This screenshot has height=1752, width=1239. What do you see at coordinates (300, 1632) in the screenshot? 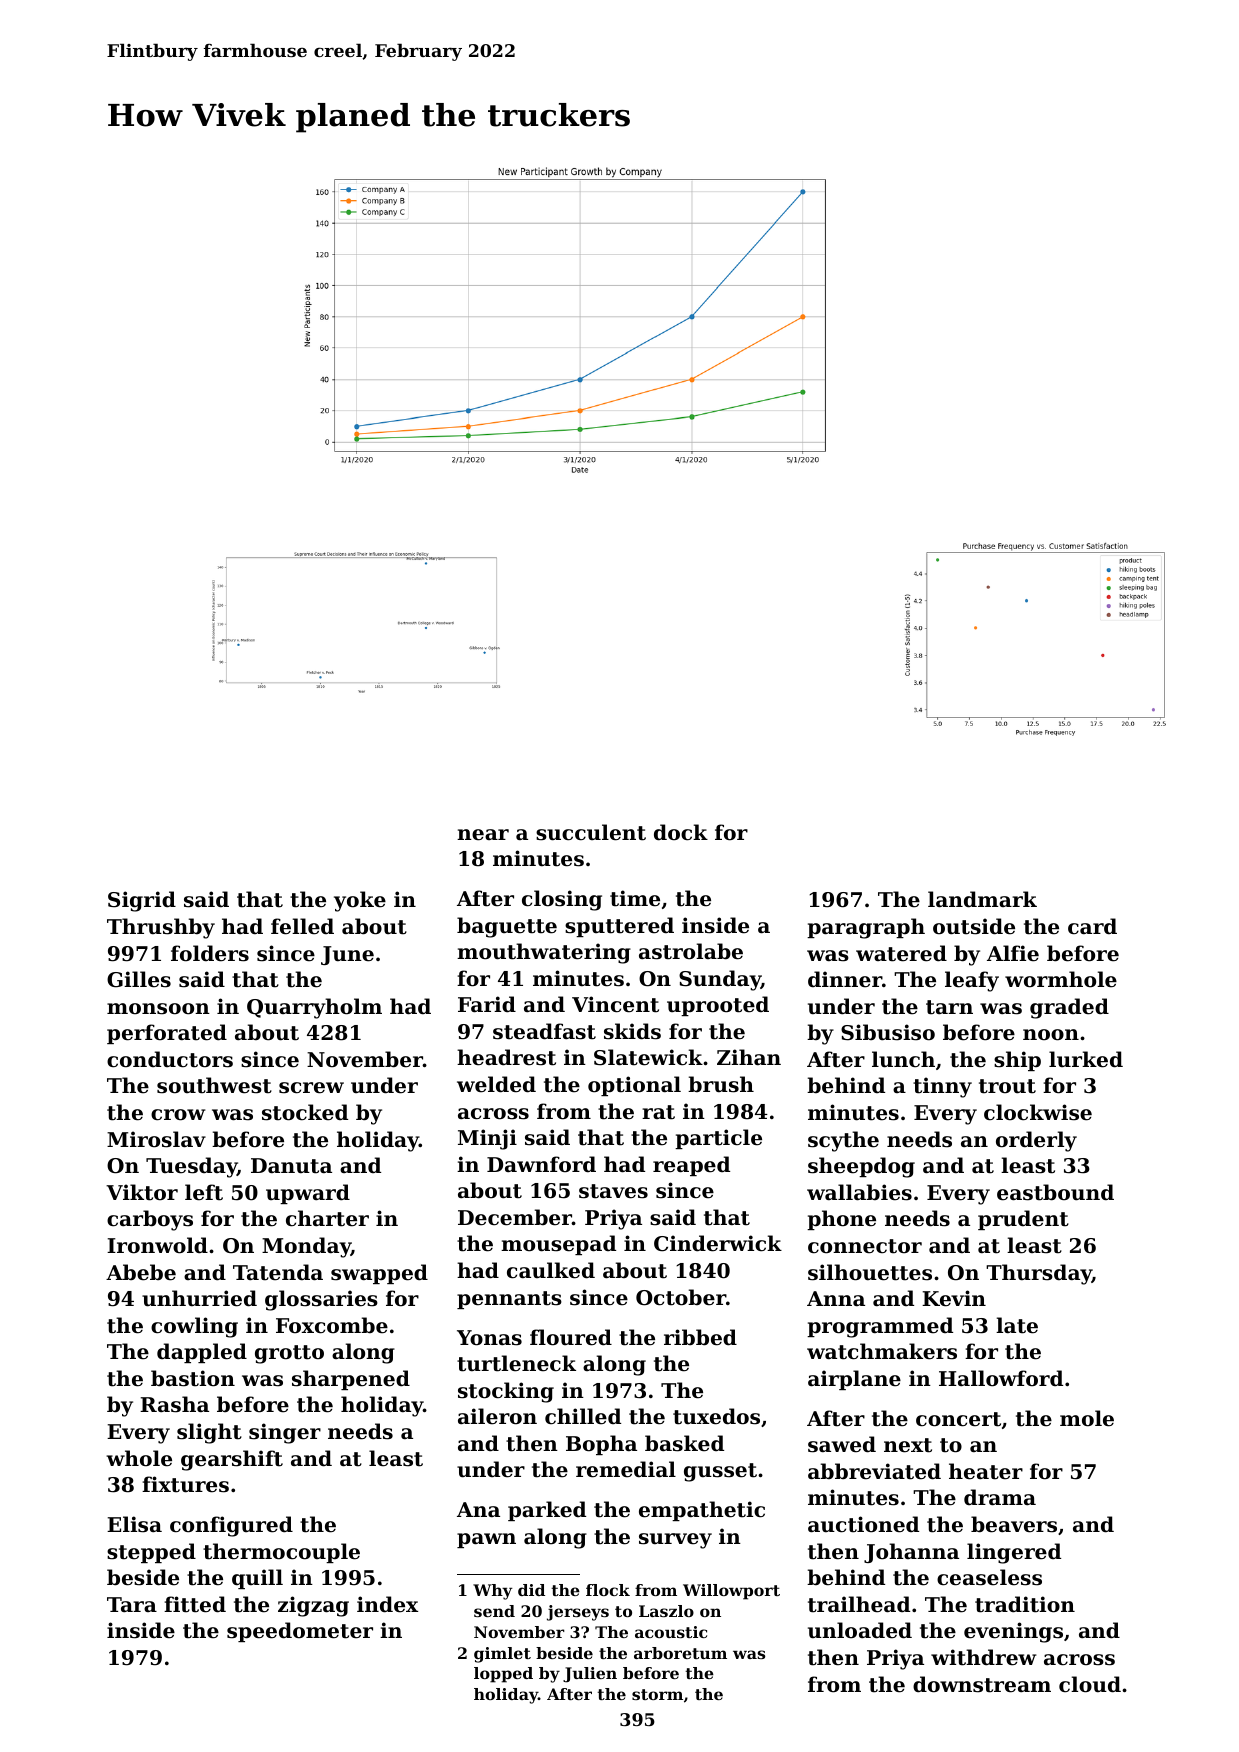
I see `speedometer` at bounding box center [300, 1632].
